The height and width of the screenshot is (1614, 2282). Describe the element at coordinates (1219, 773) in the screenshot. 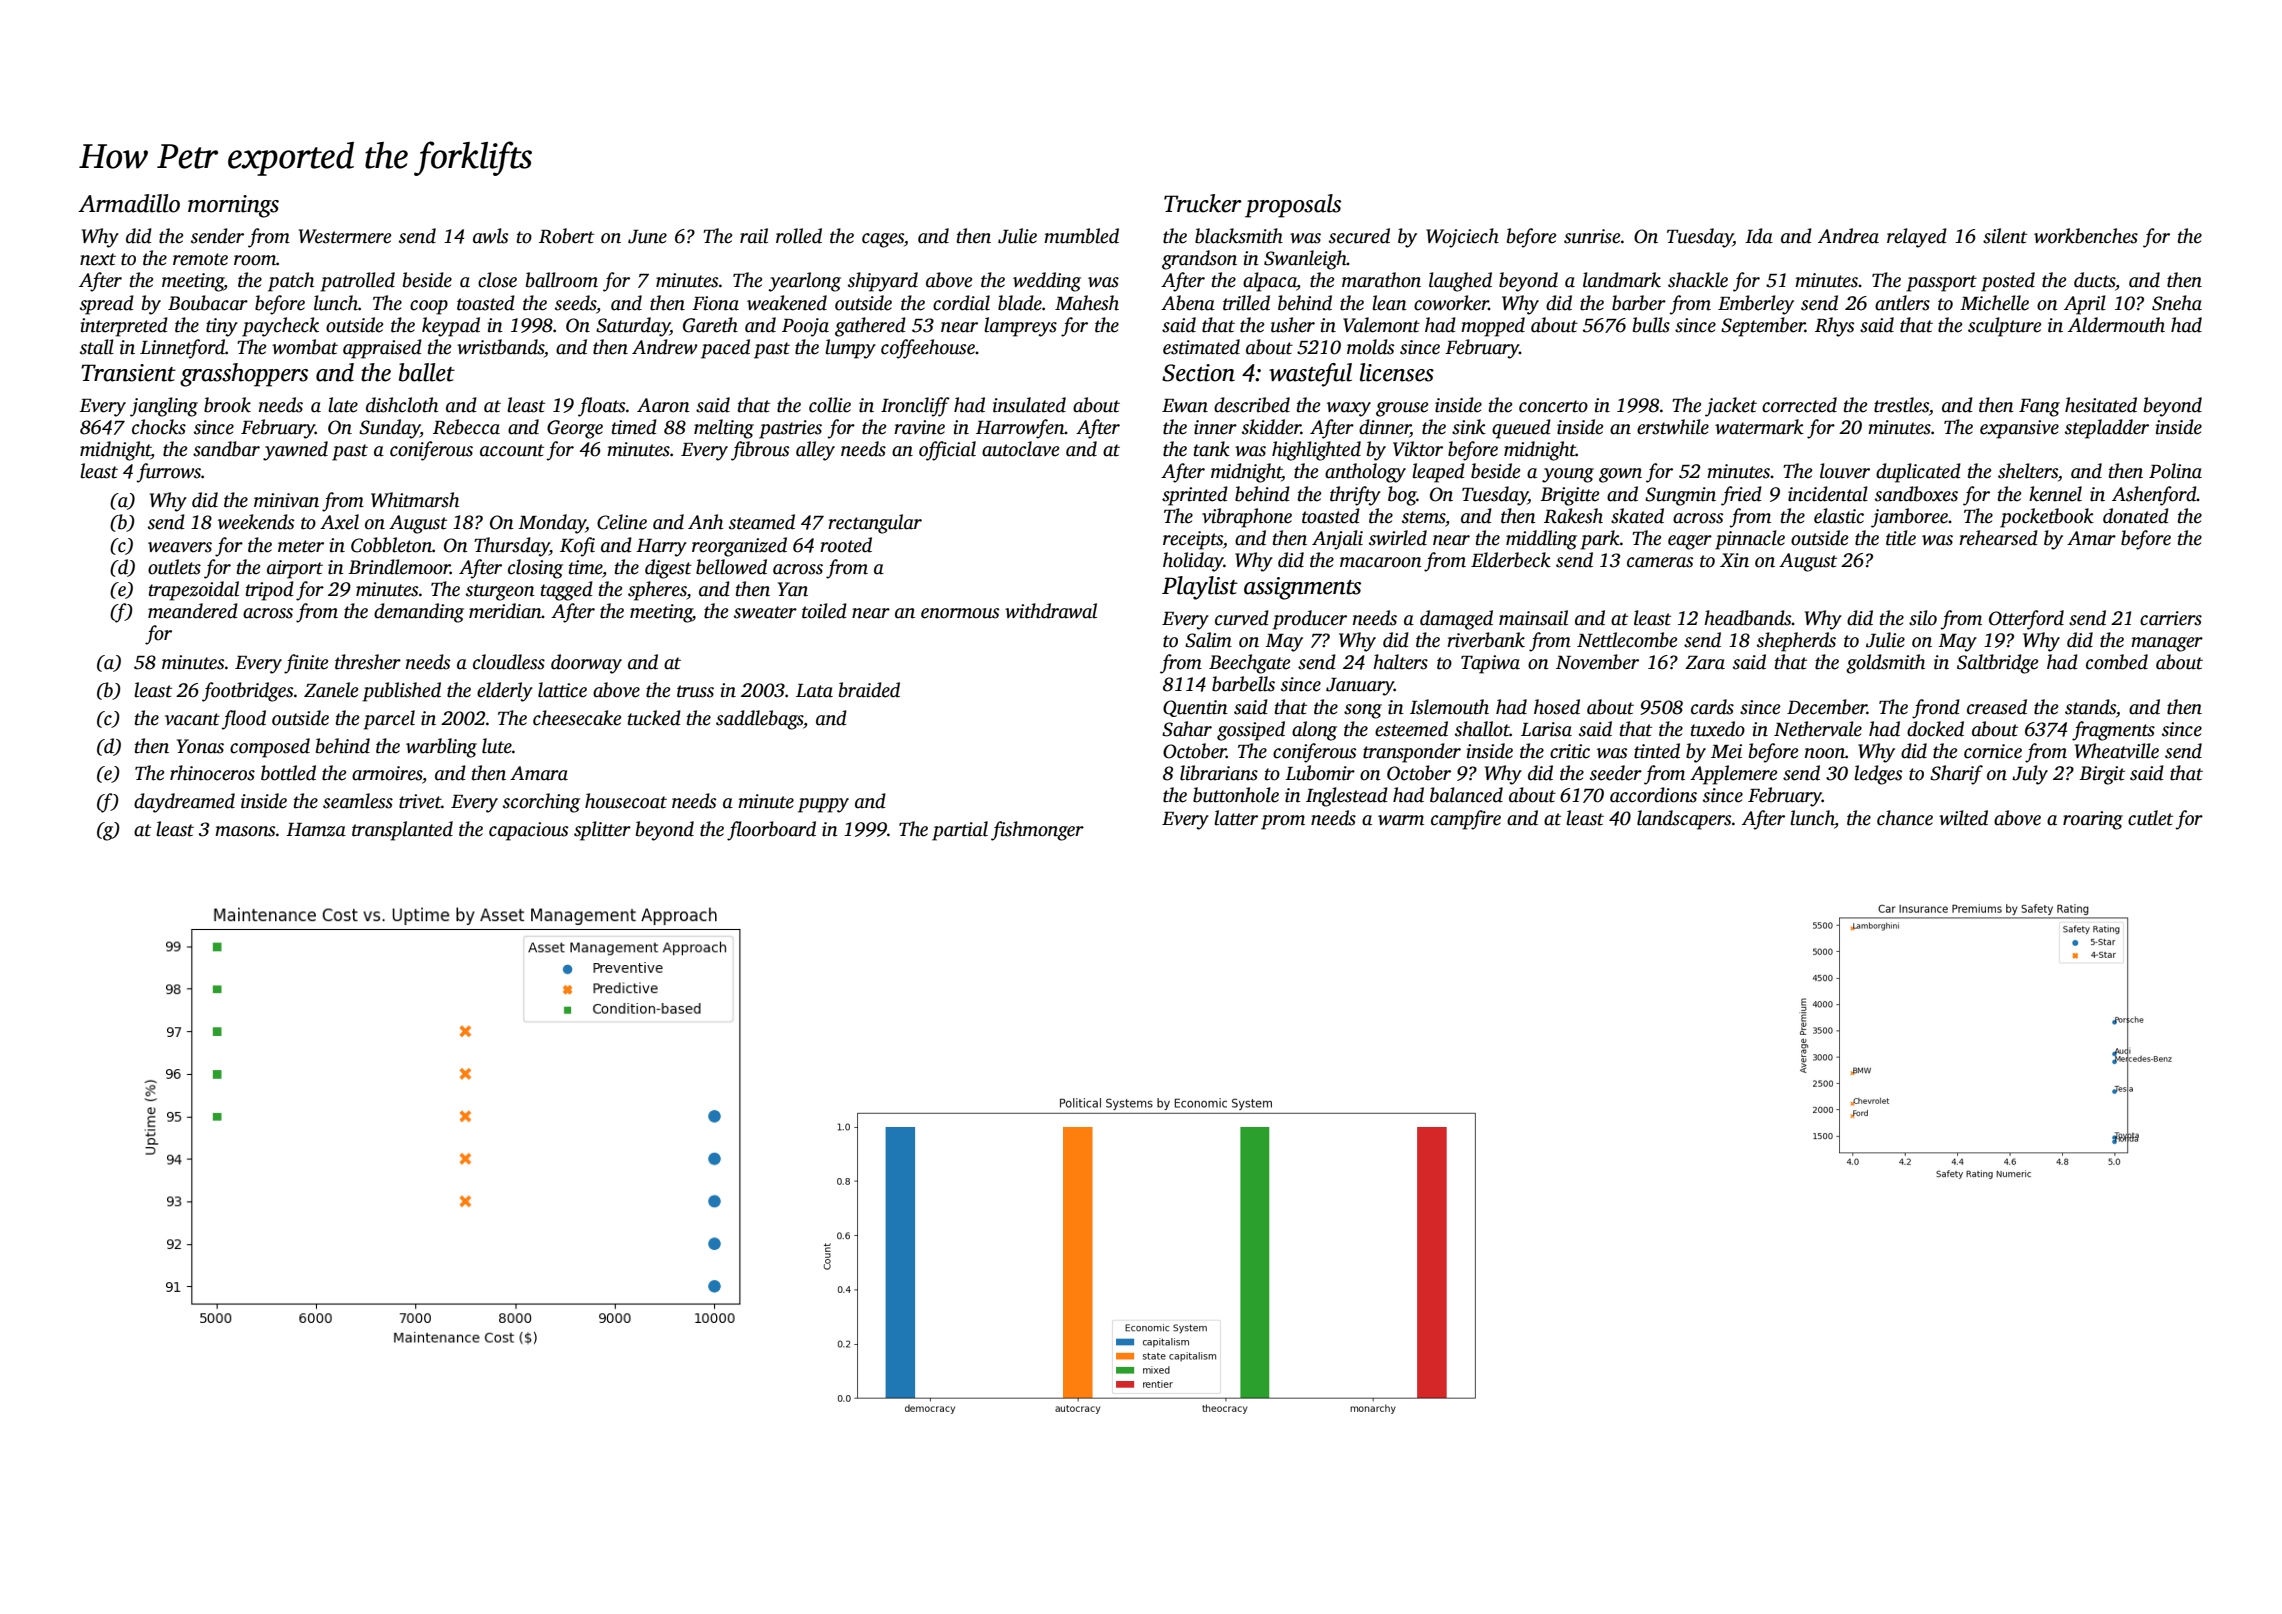

I see `librarians` at that location.
